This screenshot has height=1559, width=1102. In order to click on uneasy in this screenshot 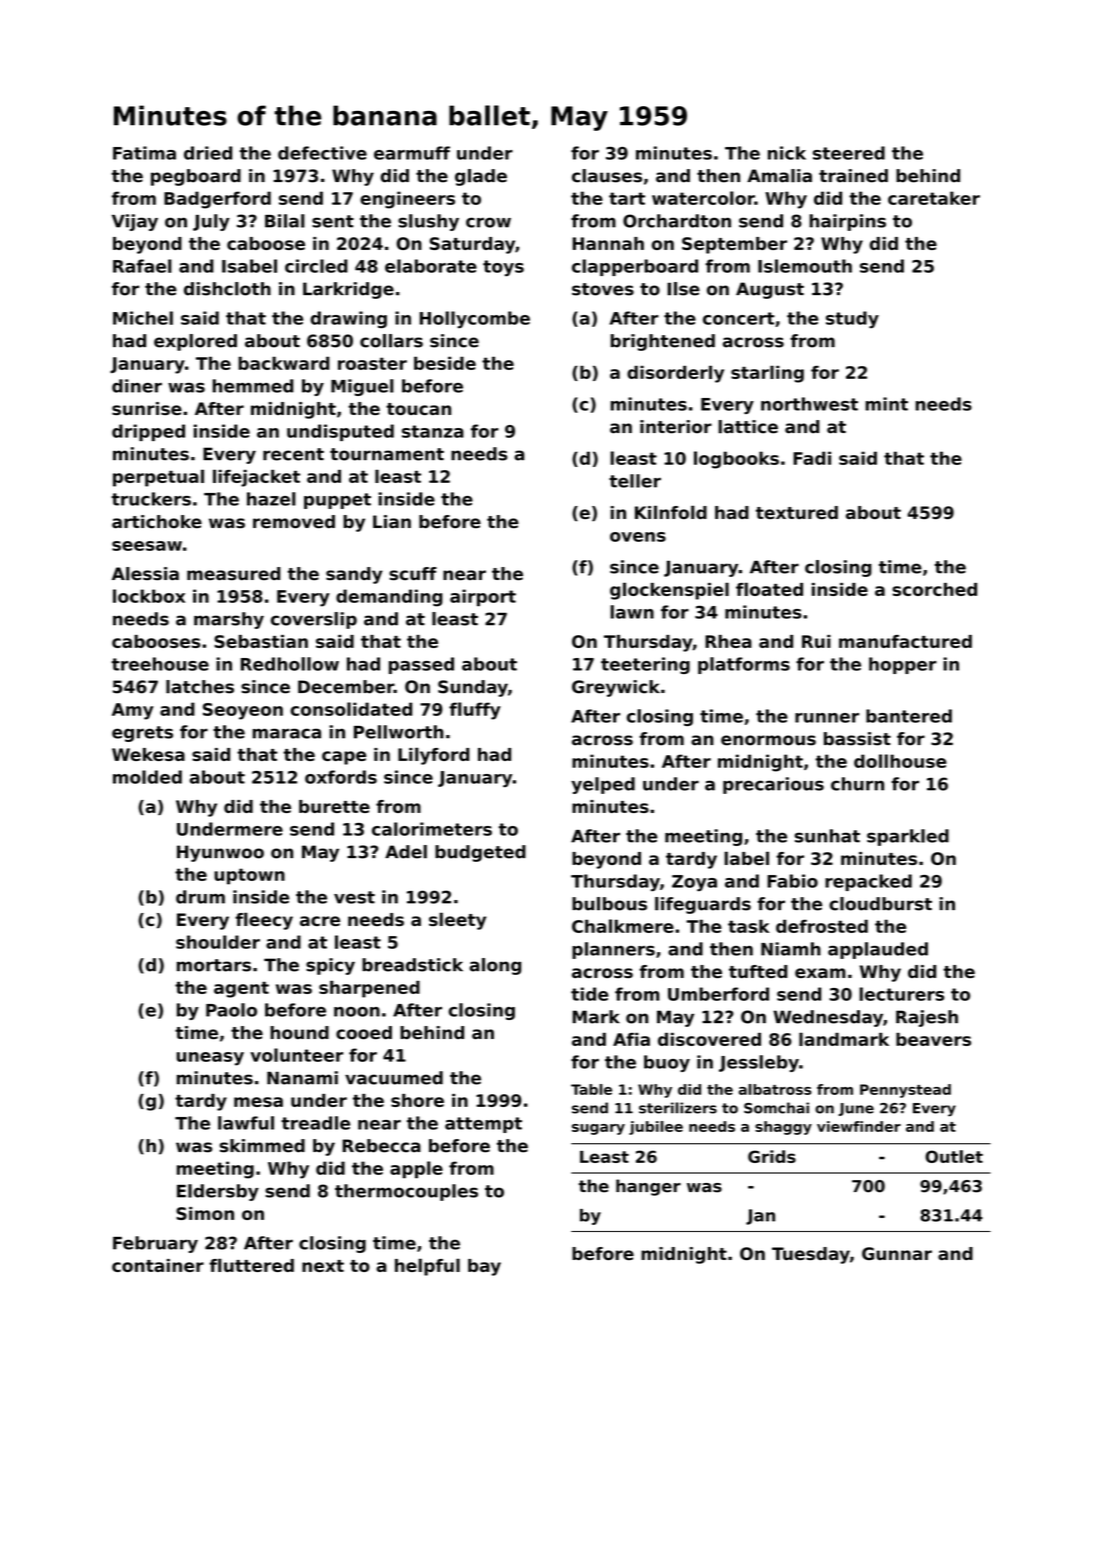, I will do `click(210, 1059)`.
